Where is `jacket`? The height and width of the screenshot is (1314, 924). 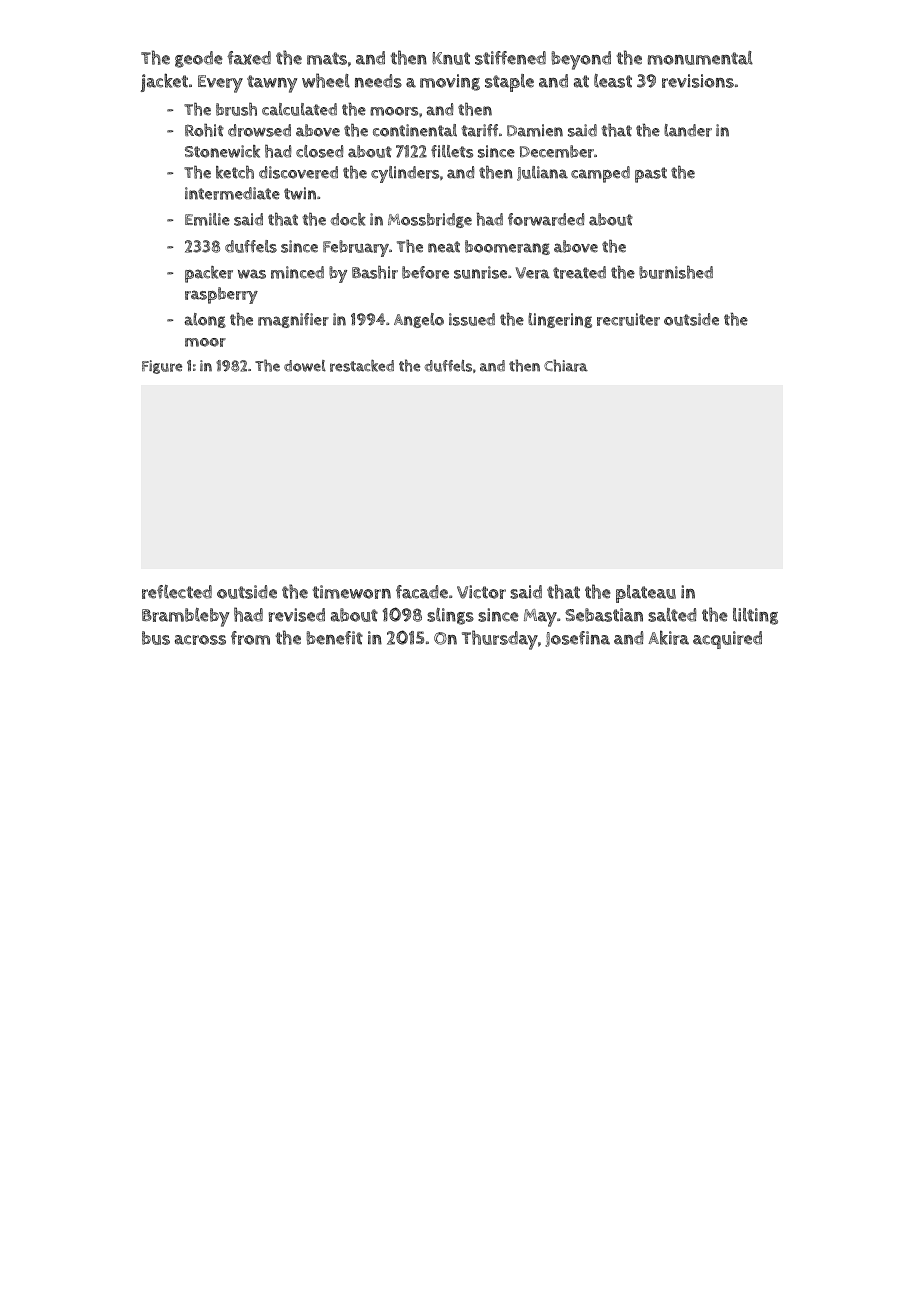 jacket is located at coordinates (164, 82).
